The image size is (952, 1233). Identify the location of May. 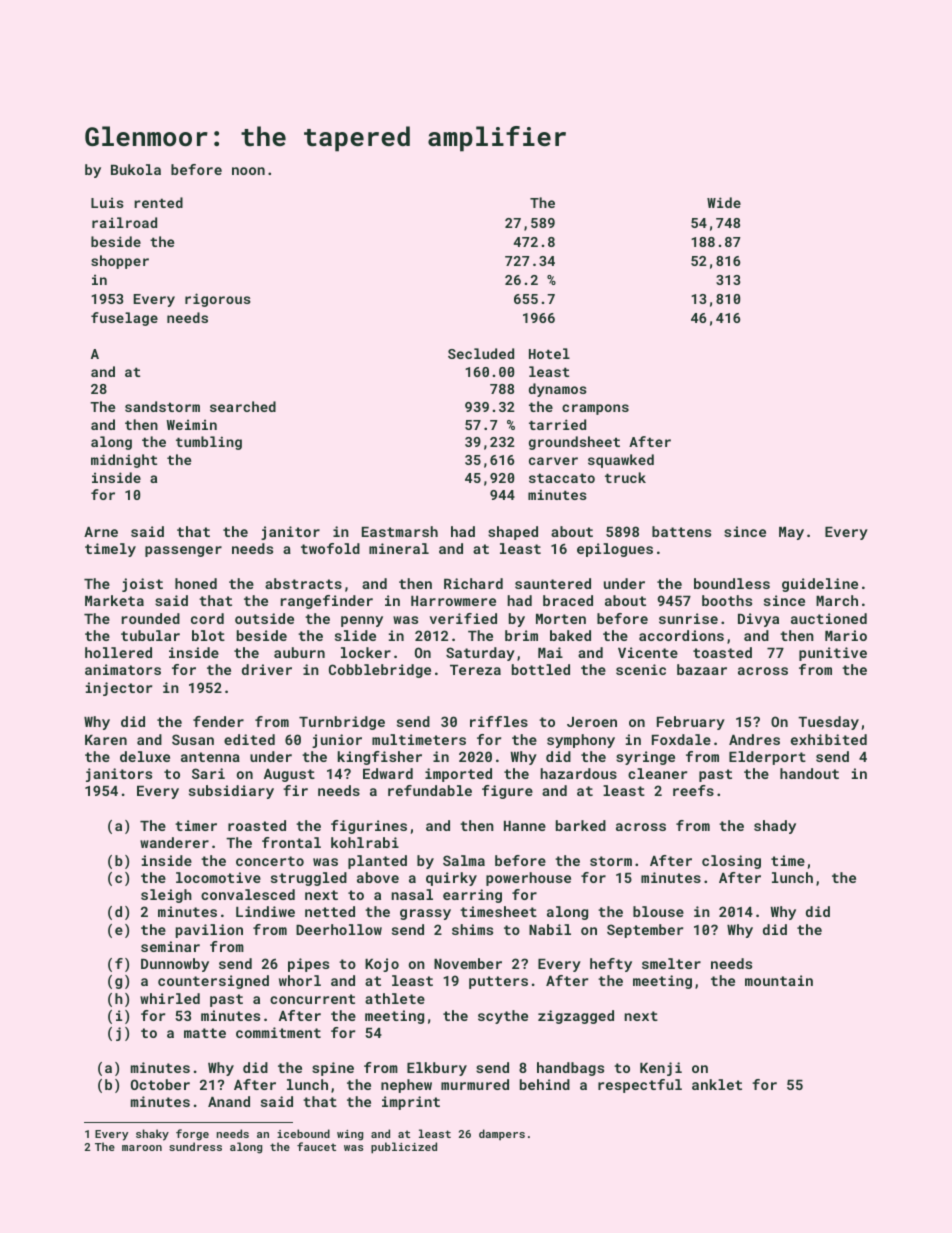
(791, 533).
